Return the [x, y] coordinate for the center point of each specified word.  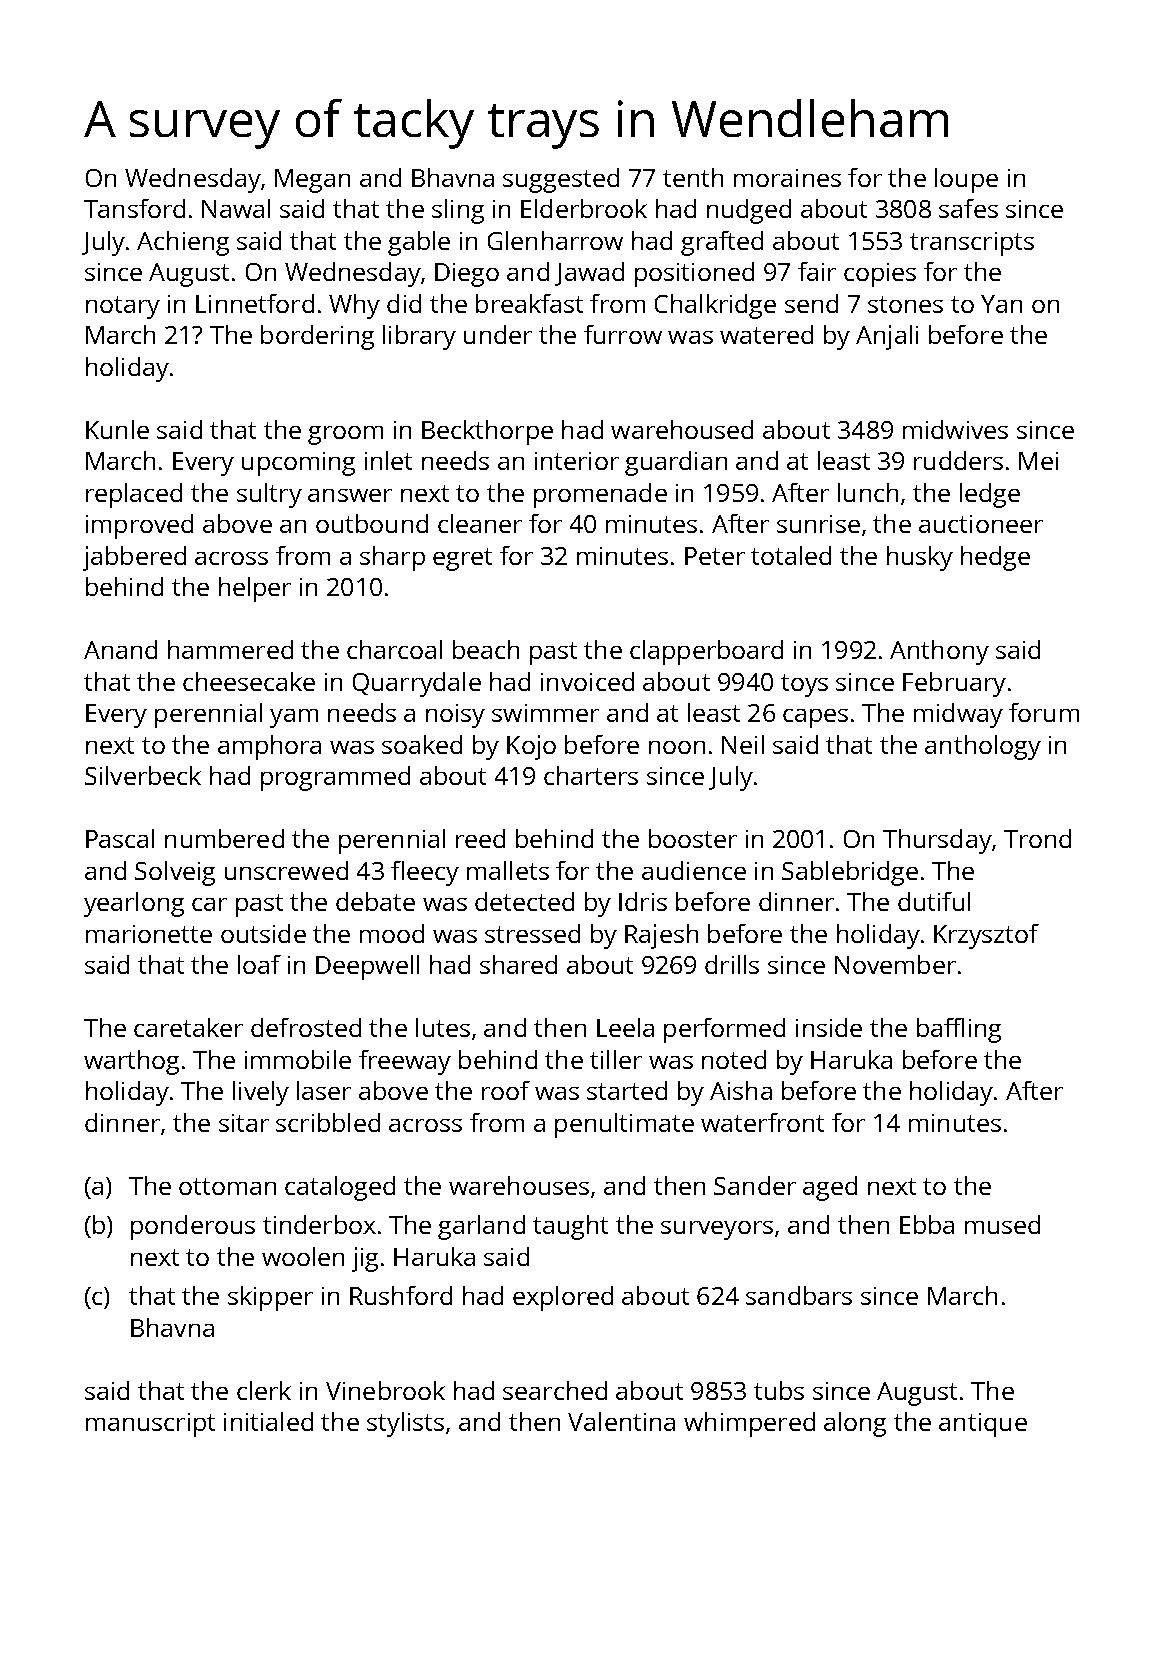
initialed [268, 1421]
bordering [317, 337]
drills [732, 964]
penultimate [624, 1125]
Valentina [621, 1421]
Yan [1001, 304]
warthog [131, 1062]
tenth [693, 177]
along [855, 1424]
